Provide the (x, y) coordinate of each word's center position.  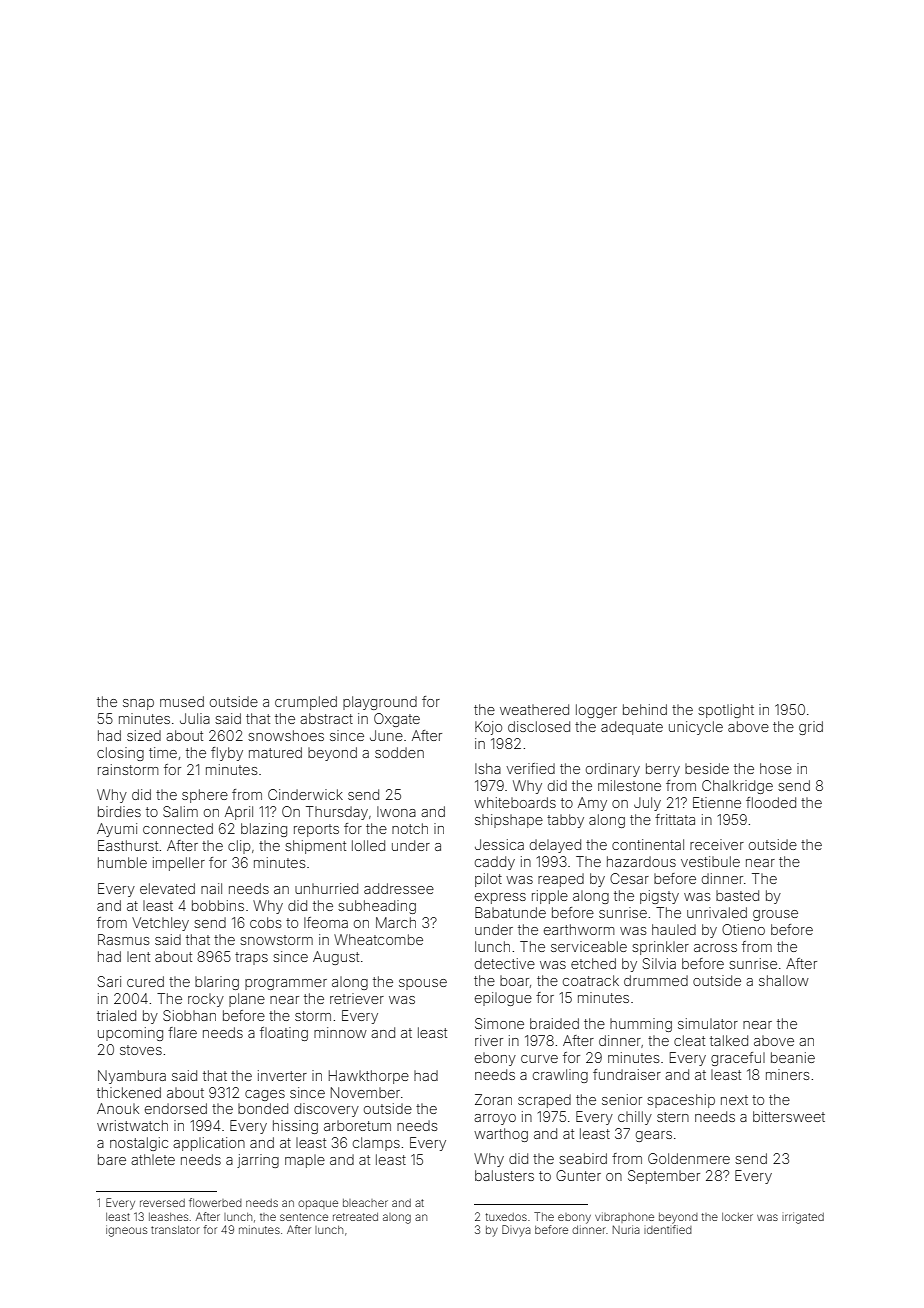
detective (505, 963)
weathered (534, 709)
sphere (205, 796)
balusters (504, 1175)
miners (787, 1074)
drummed (656, 980)
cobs (265, 922)
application (209, 1144)
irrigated (803, 1218)
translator (175, 1230)
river (489, 1040)
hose (776, 768)
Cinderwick (305, 794)
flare (182, 1032)
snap (138, 704)
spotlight (726, 711)
